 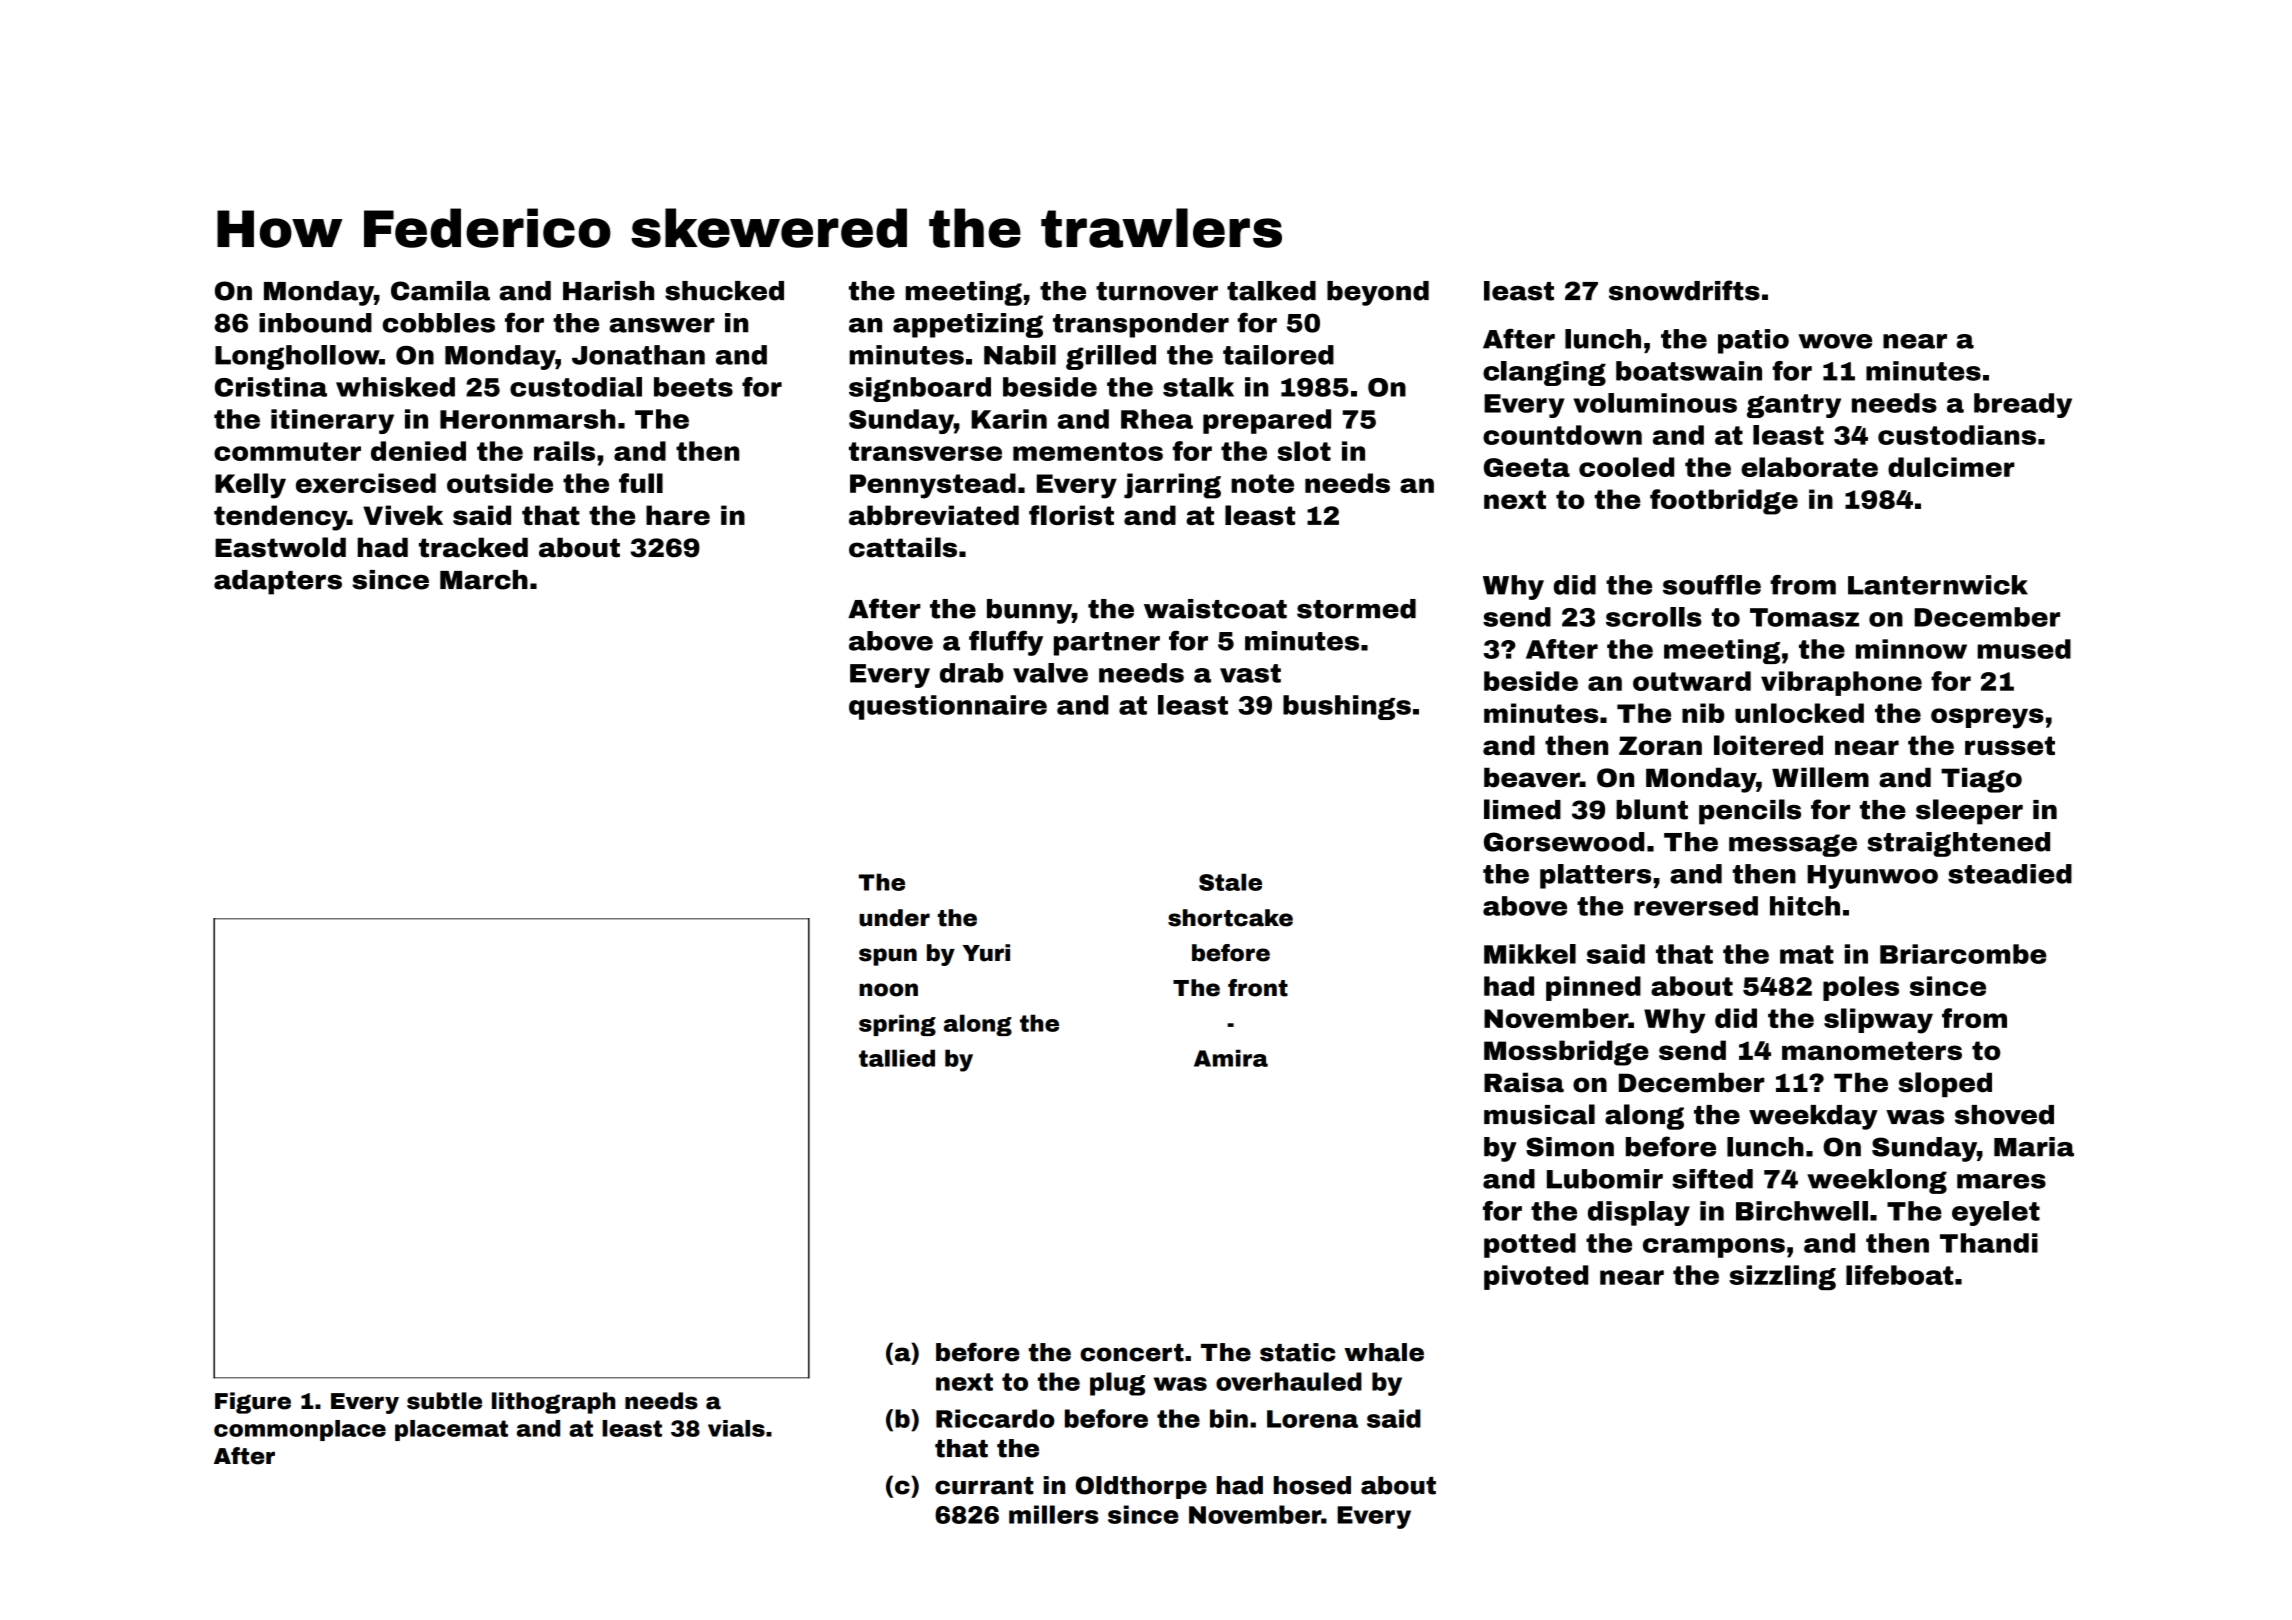 I want to click on shucked, so click(x=724, y=291).
